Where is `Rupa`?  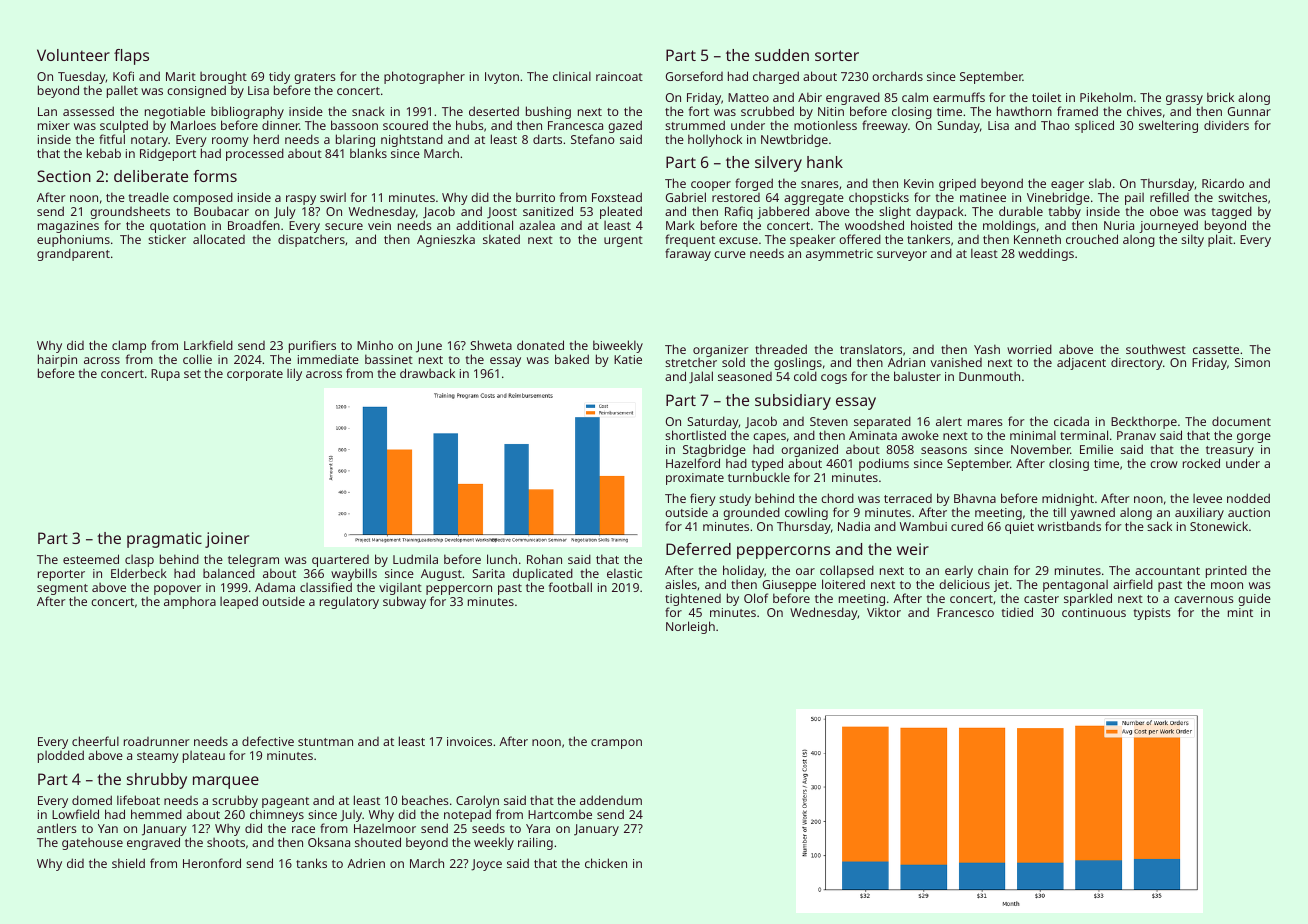
Rupa is located at coordinates (165, 375).
